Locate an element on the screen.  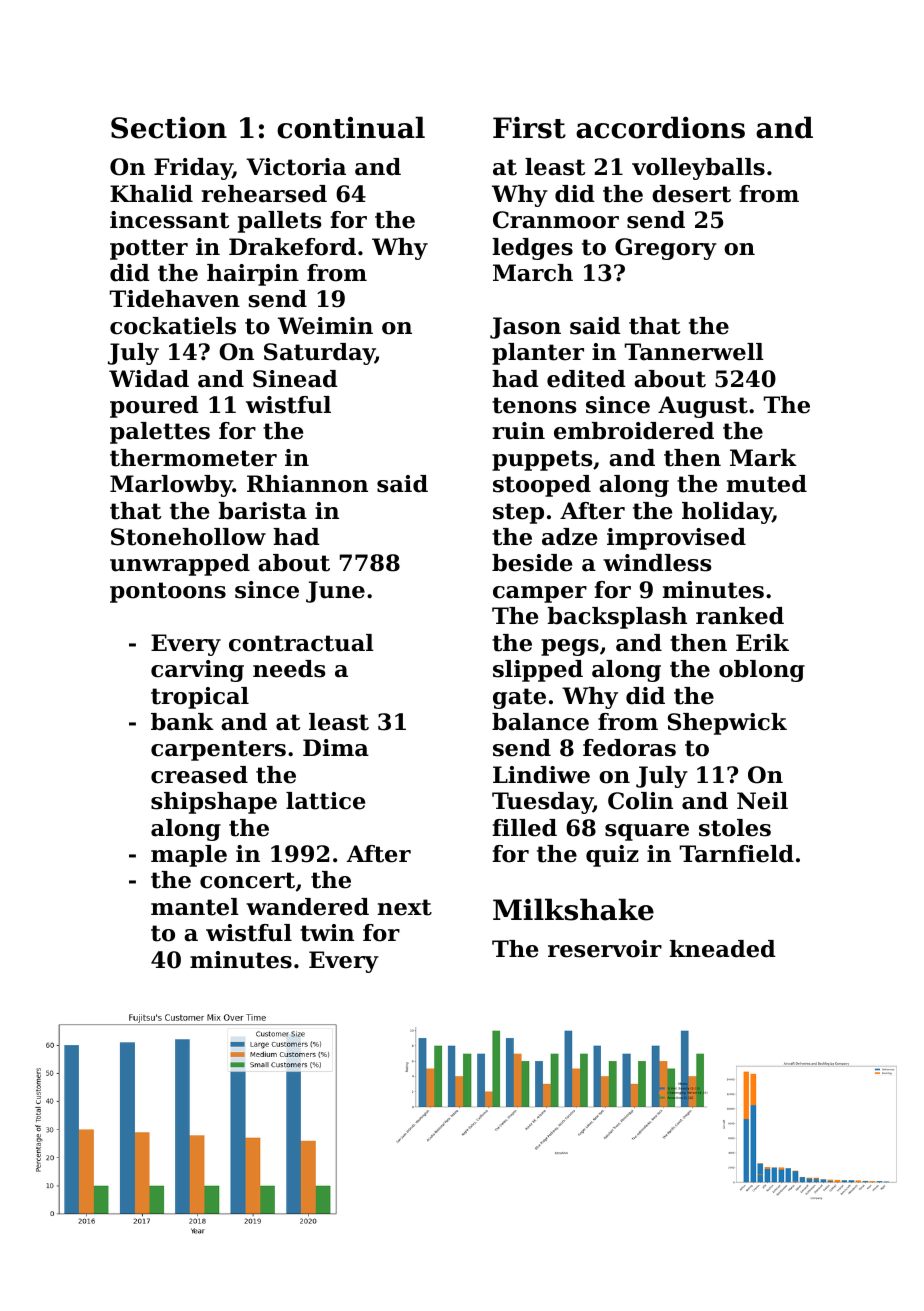
ranked is located at coordinates (740, 616).
